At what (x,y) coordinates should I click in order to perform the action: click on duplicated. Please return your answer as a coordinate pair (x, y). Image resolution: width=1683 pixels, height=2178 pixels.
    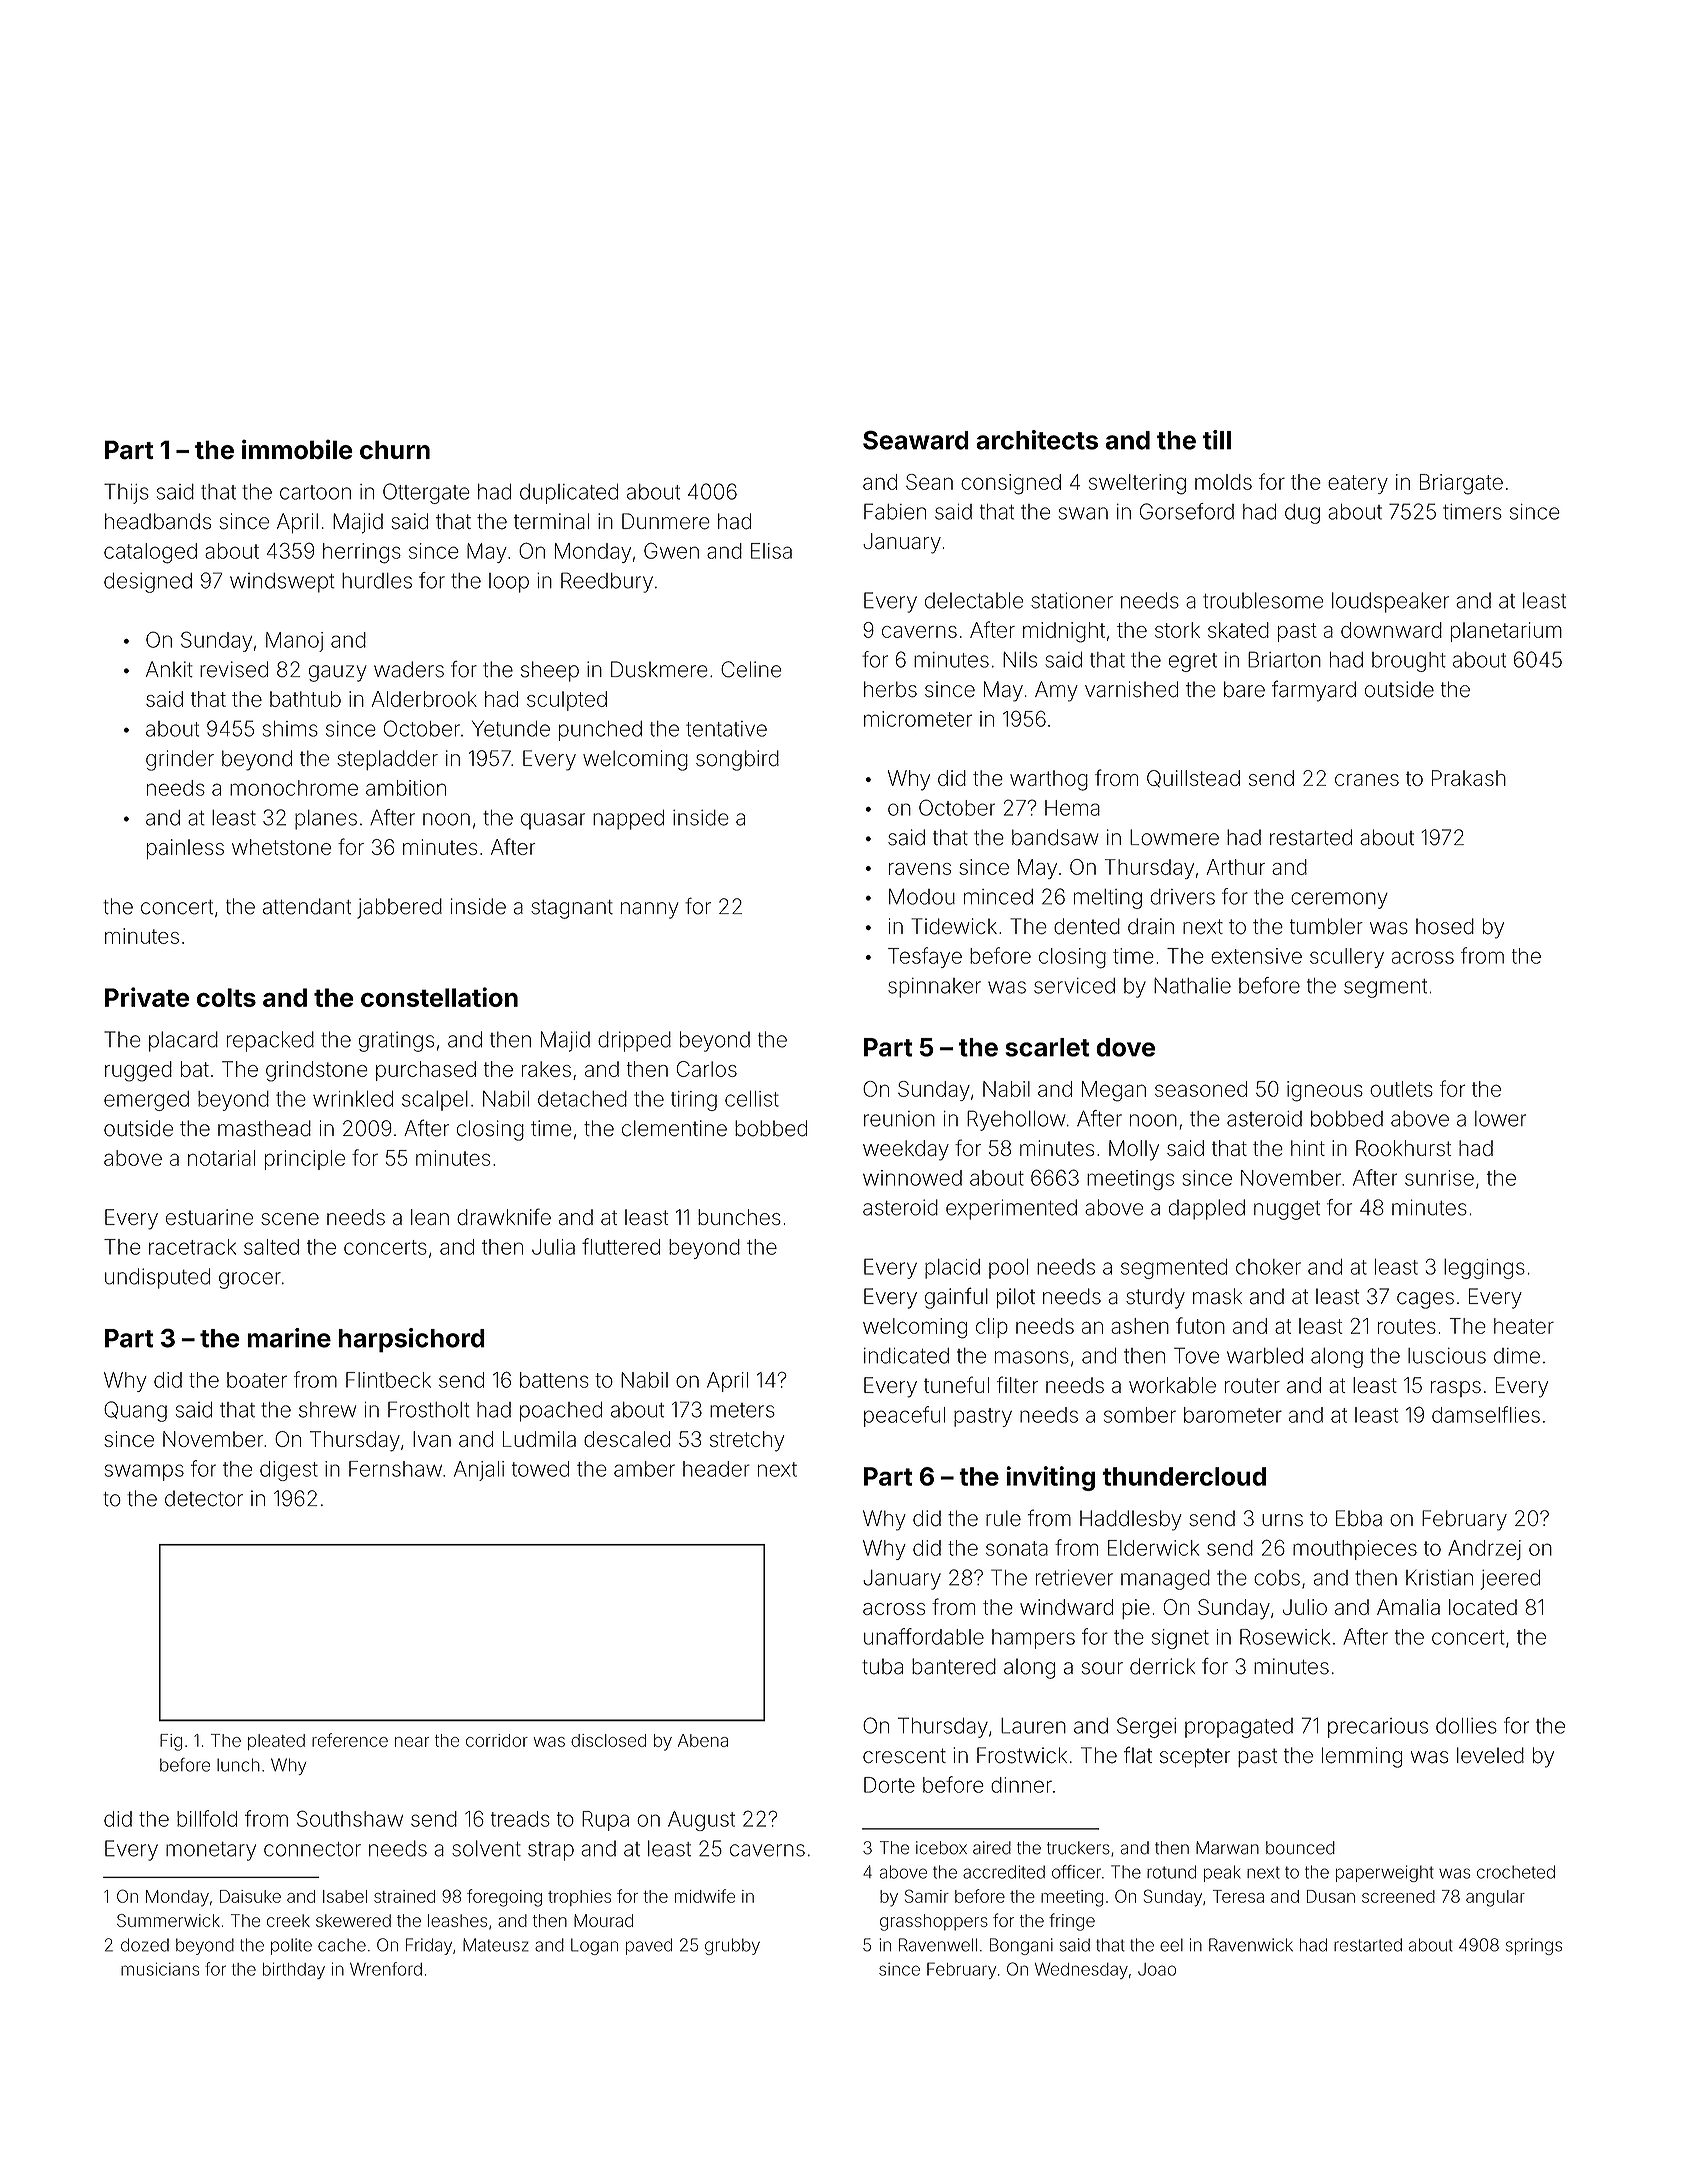
    Looking at the image, I should click on (569, 494).
